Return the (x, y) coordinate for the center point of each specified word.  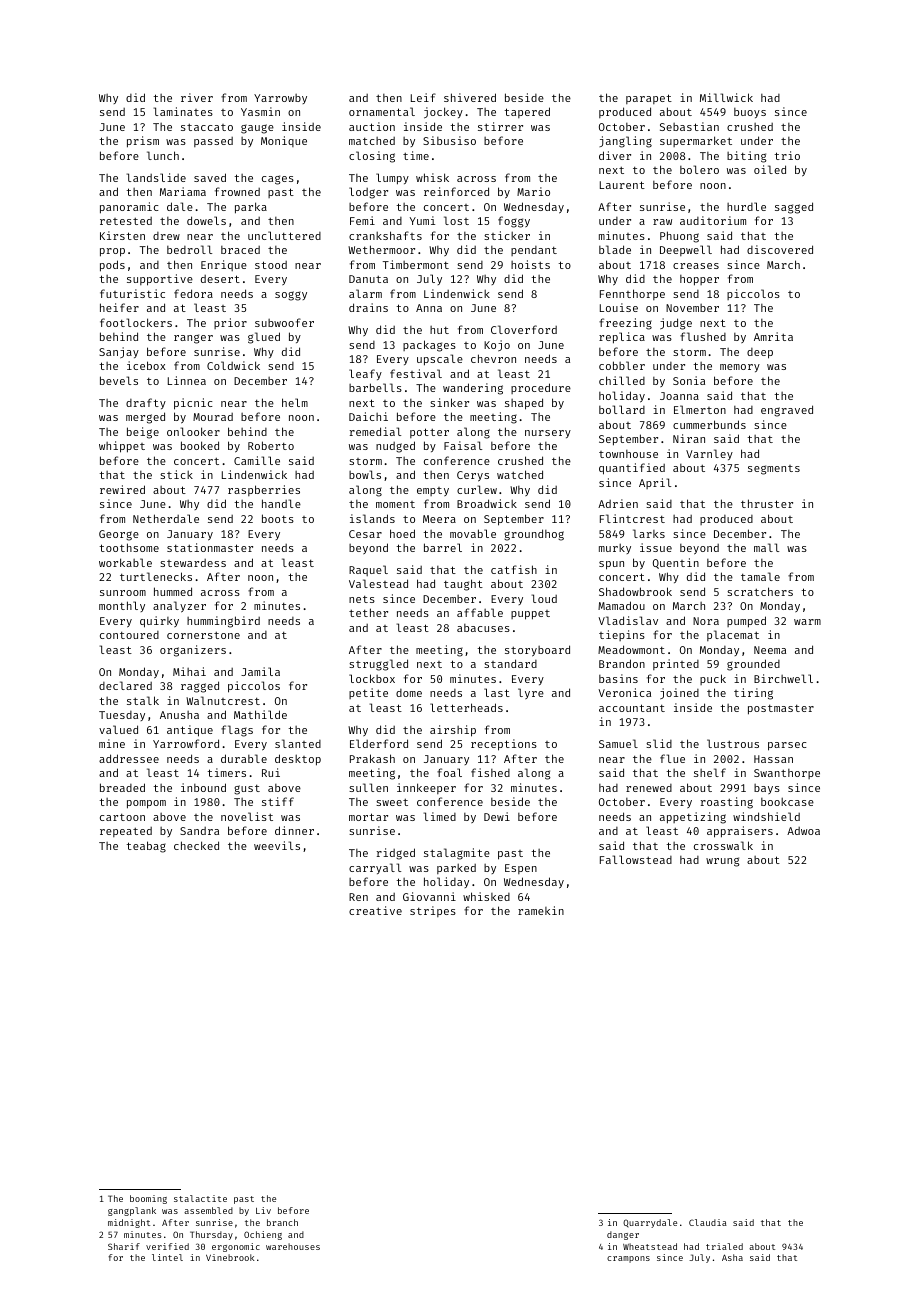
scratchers (760, 591)
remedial (375, 431)
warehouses (293, 1246)
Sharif (124, 1246)
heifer (119, 307)
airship (453, 731)
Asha (732, 1257)
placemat (733, 635)
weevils (277, 845)
